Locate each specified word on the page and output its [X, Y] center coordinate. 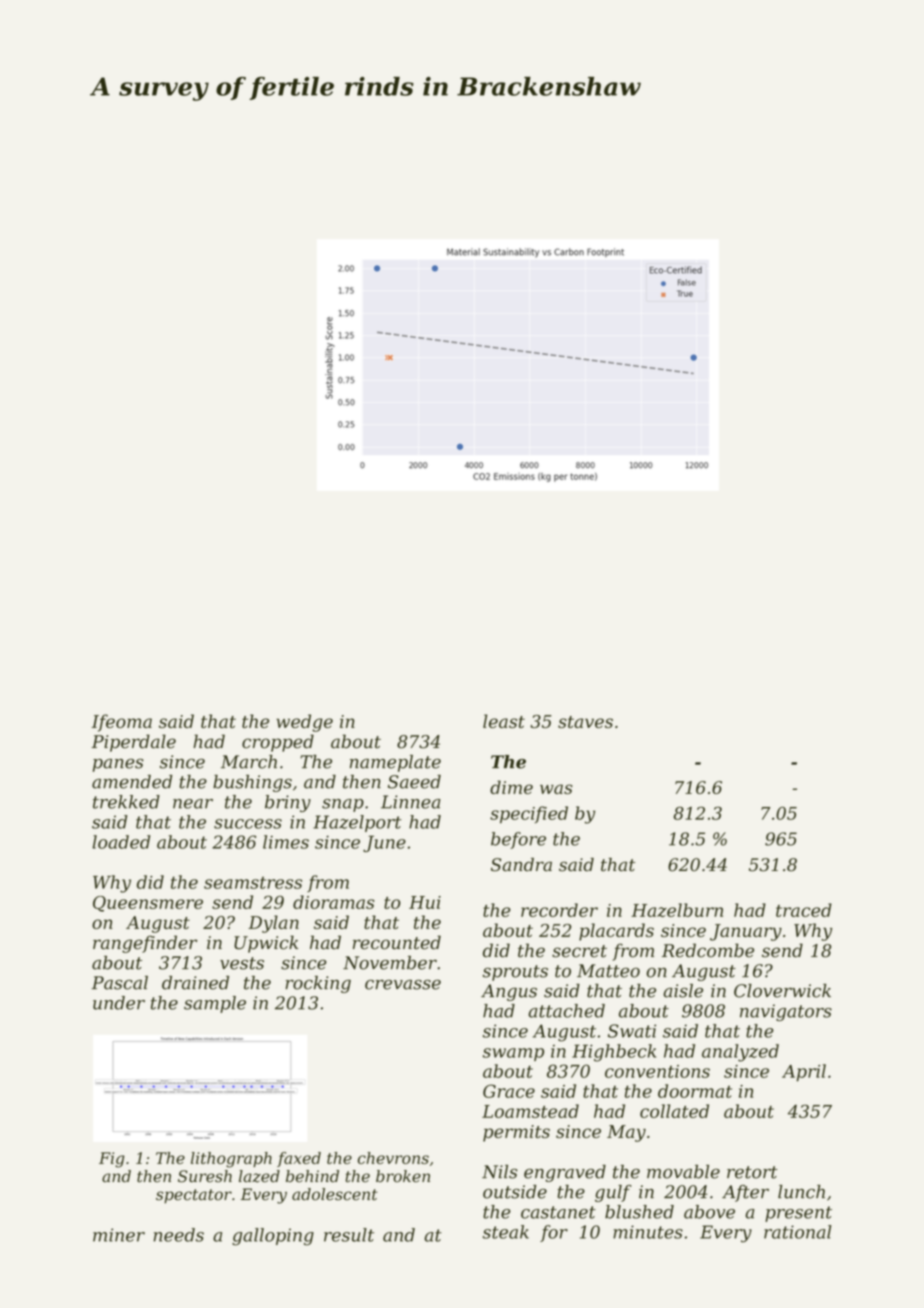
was [556, 789]
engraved [565, 1173]
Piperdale [133, 743]
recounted [397, 942]
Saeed [414, 782]
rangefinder [145, 944]
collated [674, 1111]
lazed [259, 1176]
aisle [683, 991]
